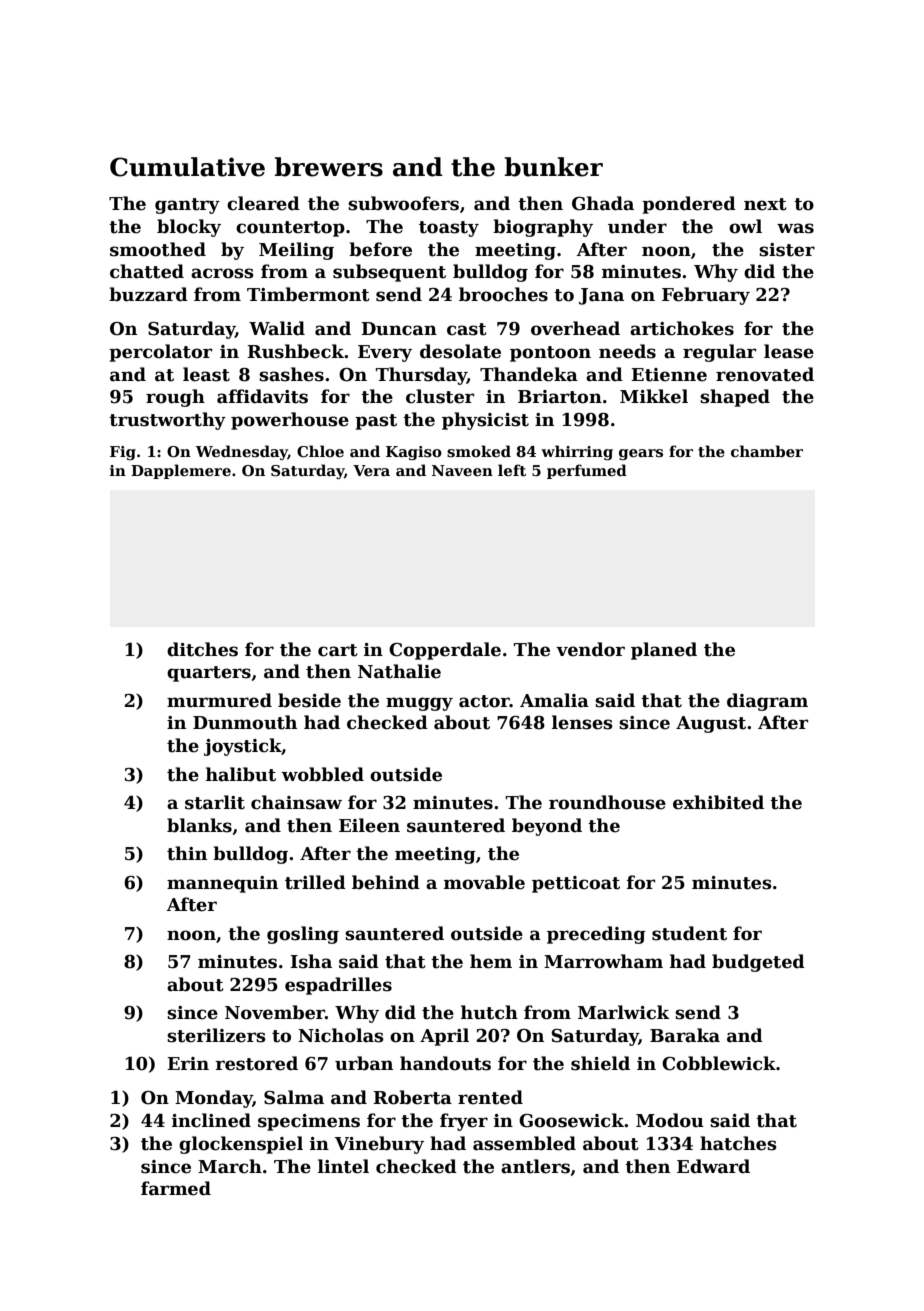 The width and height of the document is (924, 1311). I want to click on April, so click(444, 1037).
